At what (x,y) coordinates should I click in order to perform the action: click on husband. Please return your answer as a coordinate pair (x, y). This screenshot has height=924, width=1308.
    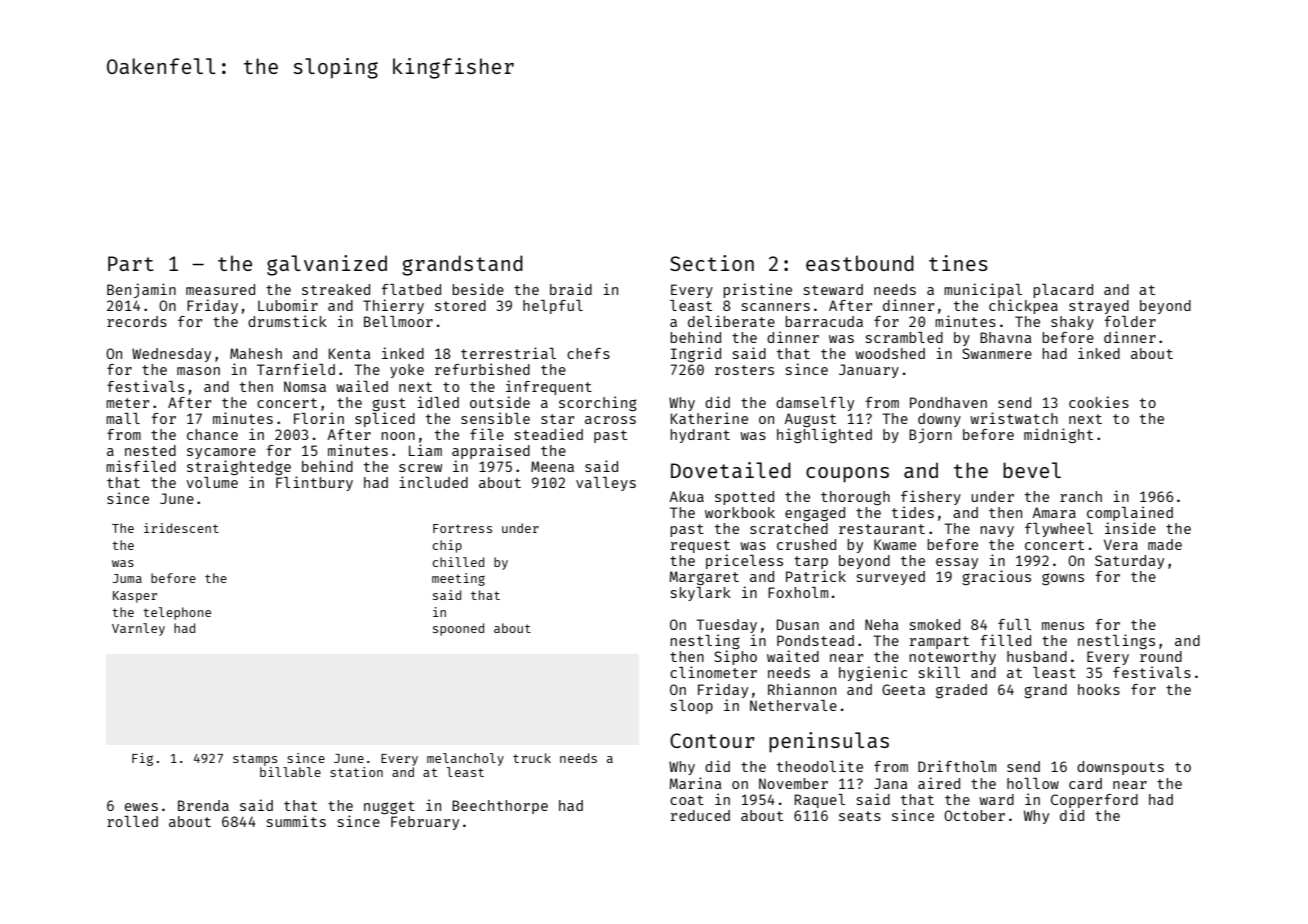
    Looking at the image, I should click on (1037, 656).
